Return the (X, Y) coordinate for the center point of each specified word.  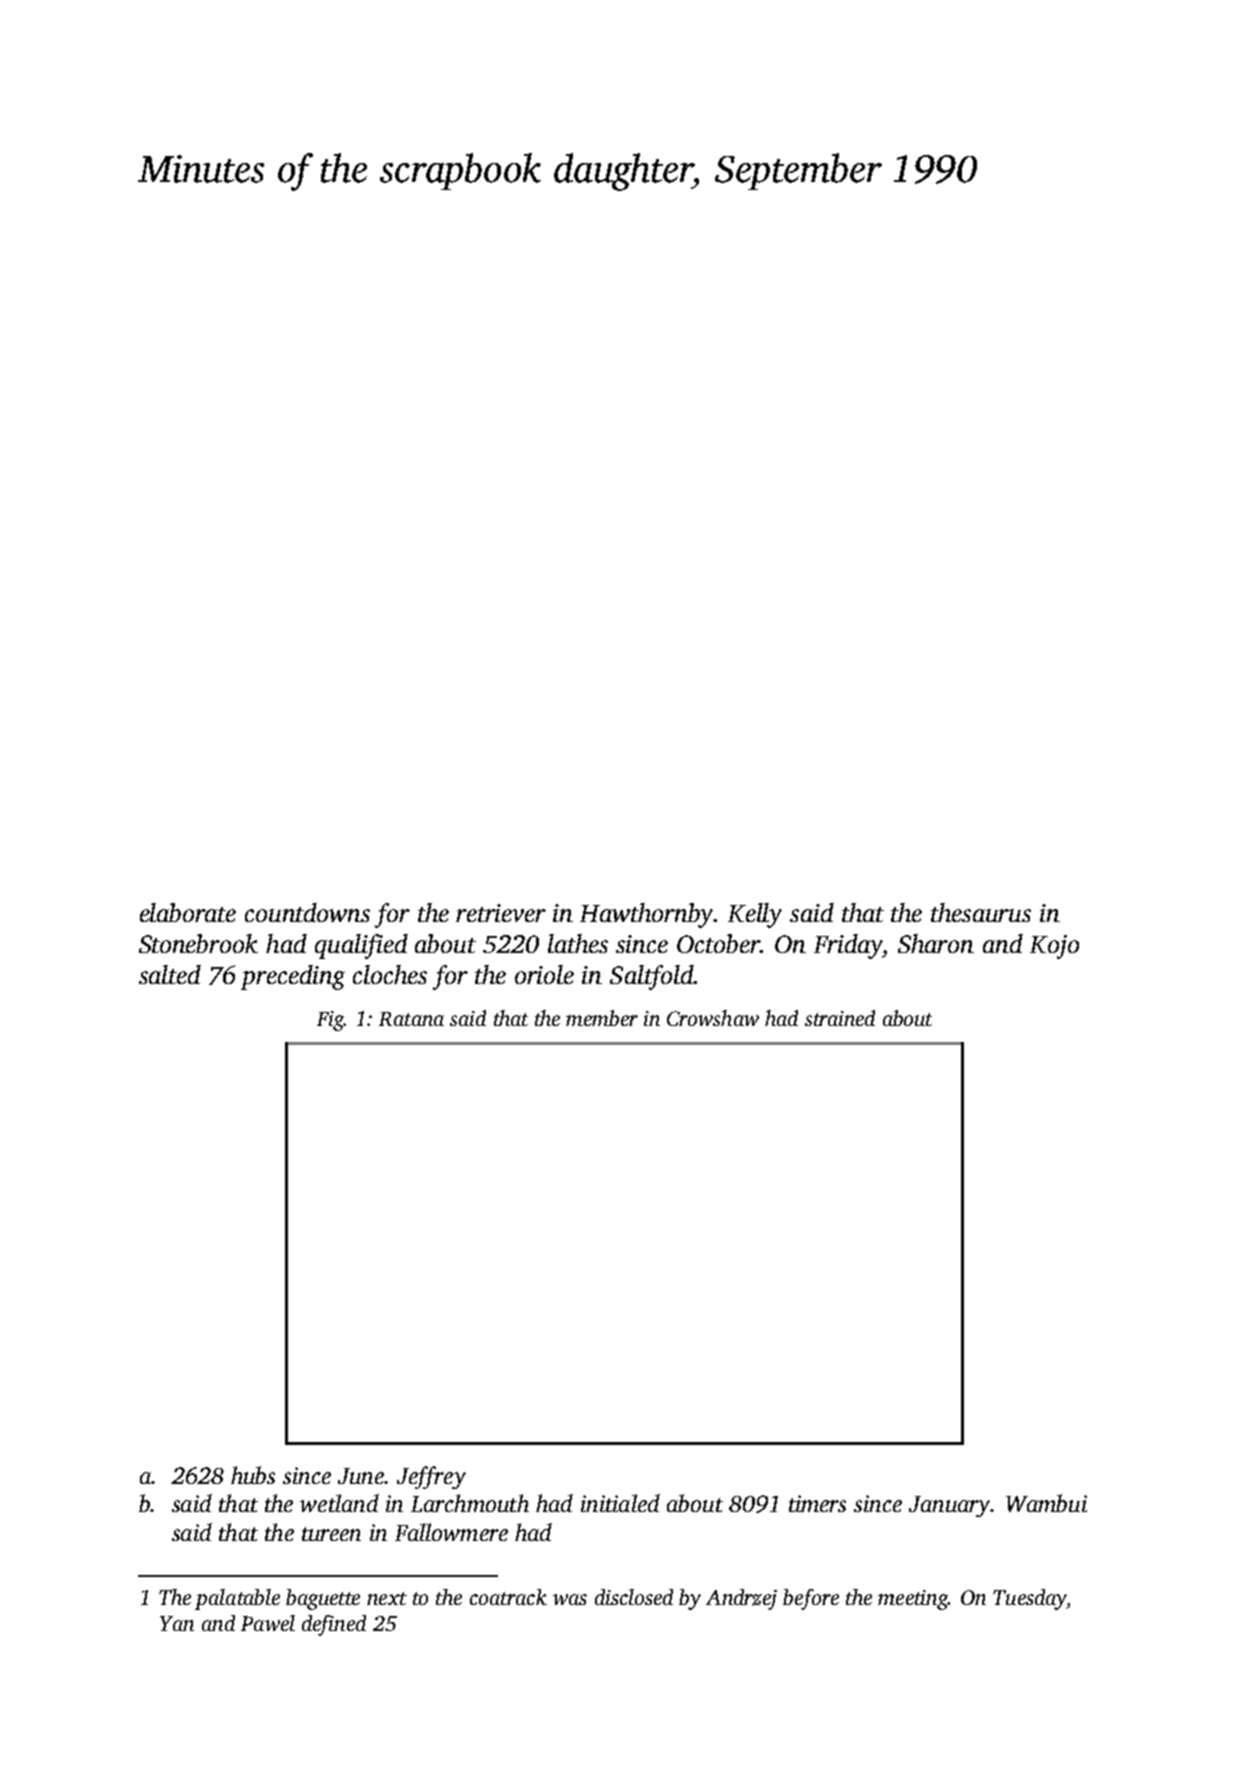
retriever (501, 913)
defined (334, 1625)
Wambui (1046, 1503)
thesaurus (981, 912)
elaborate (188, 912)
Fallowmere (451, 1532)
